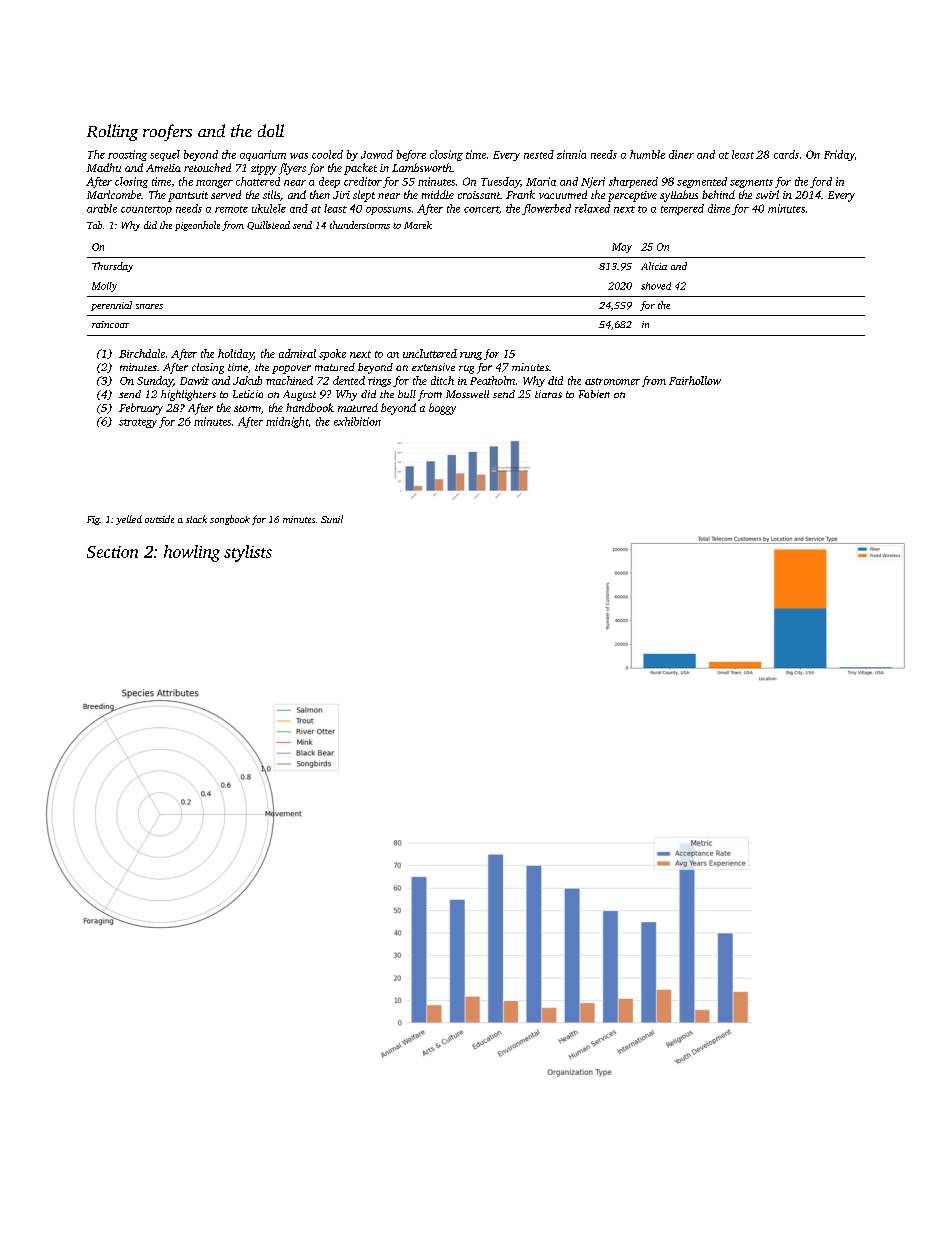 The width and height of the image is (952, 1233). I want to click on Fabien, so click(594, 394).
